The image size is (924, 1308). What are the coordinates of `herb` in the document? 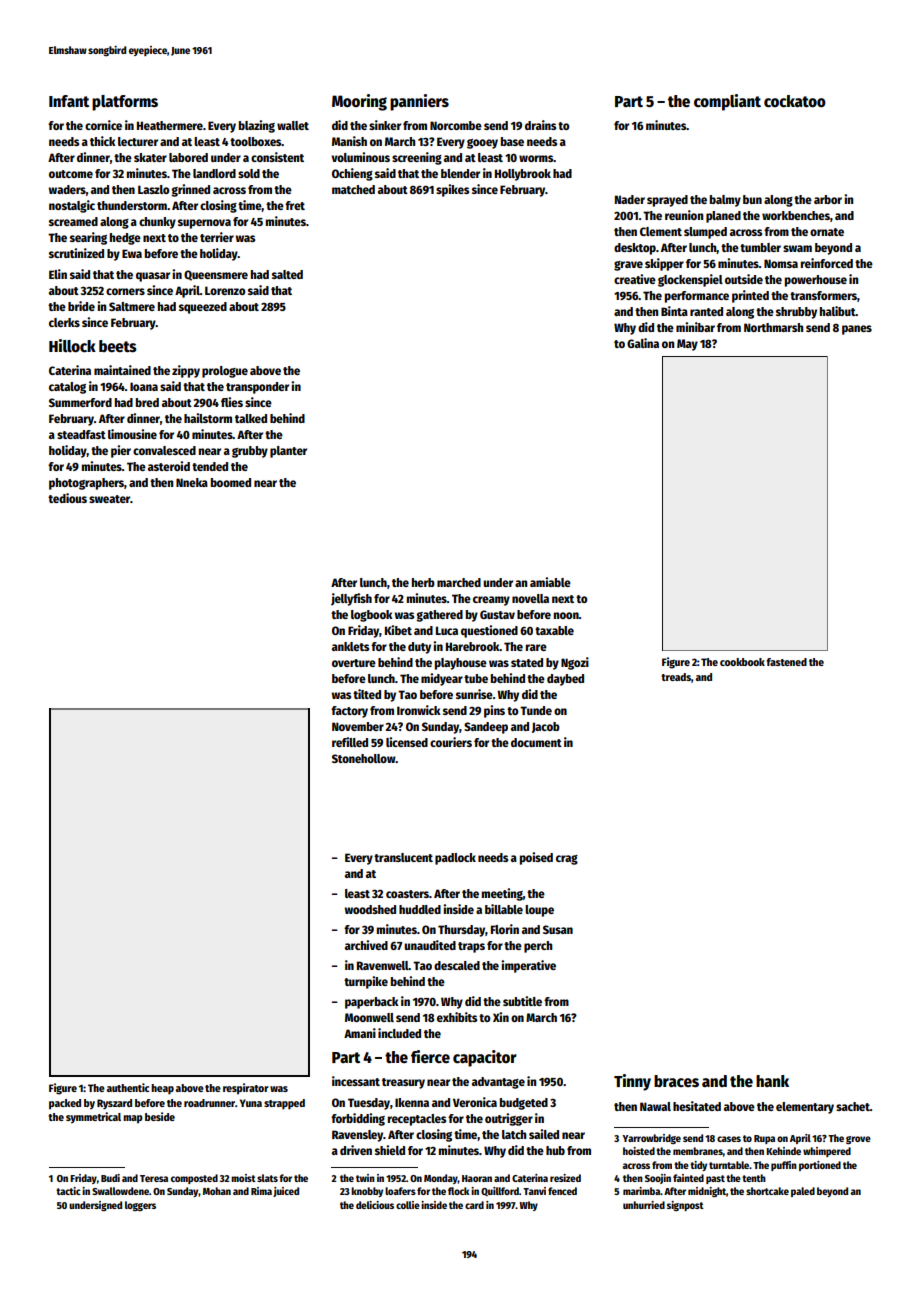 It's located at (423, 582).
